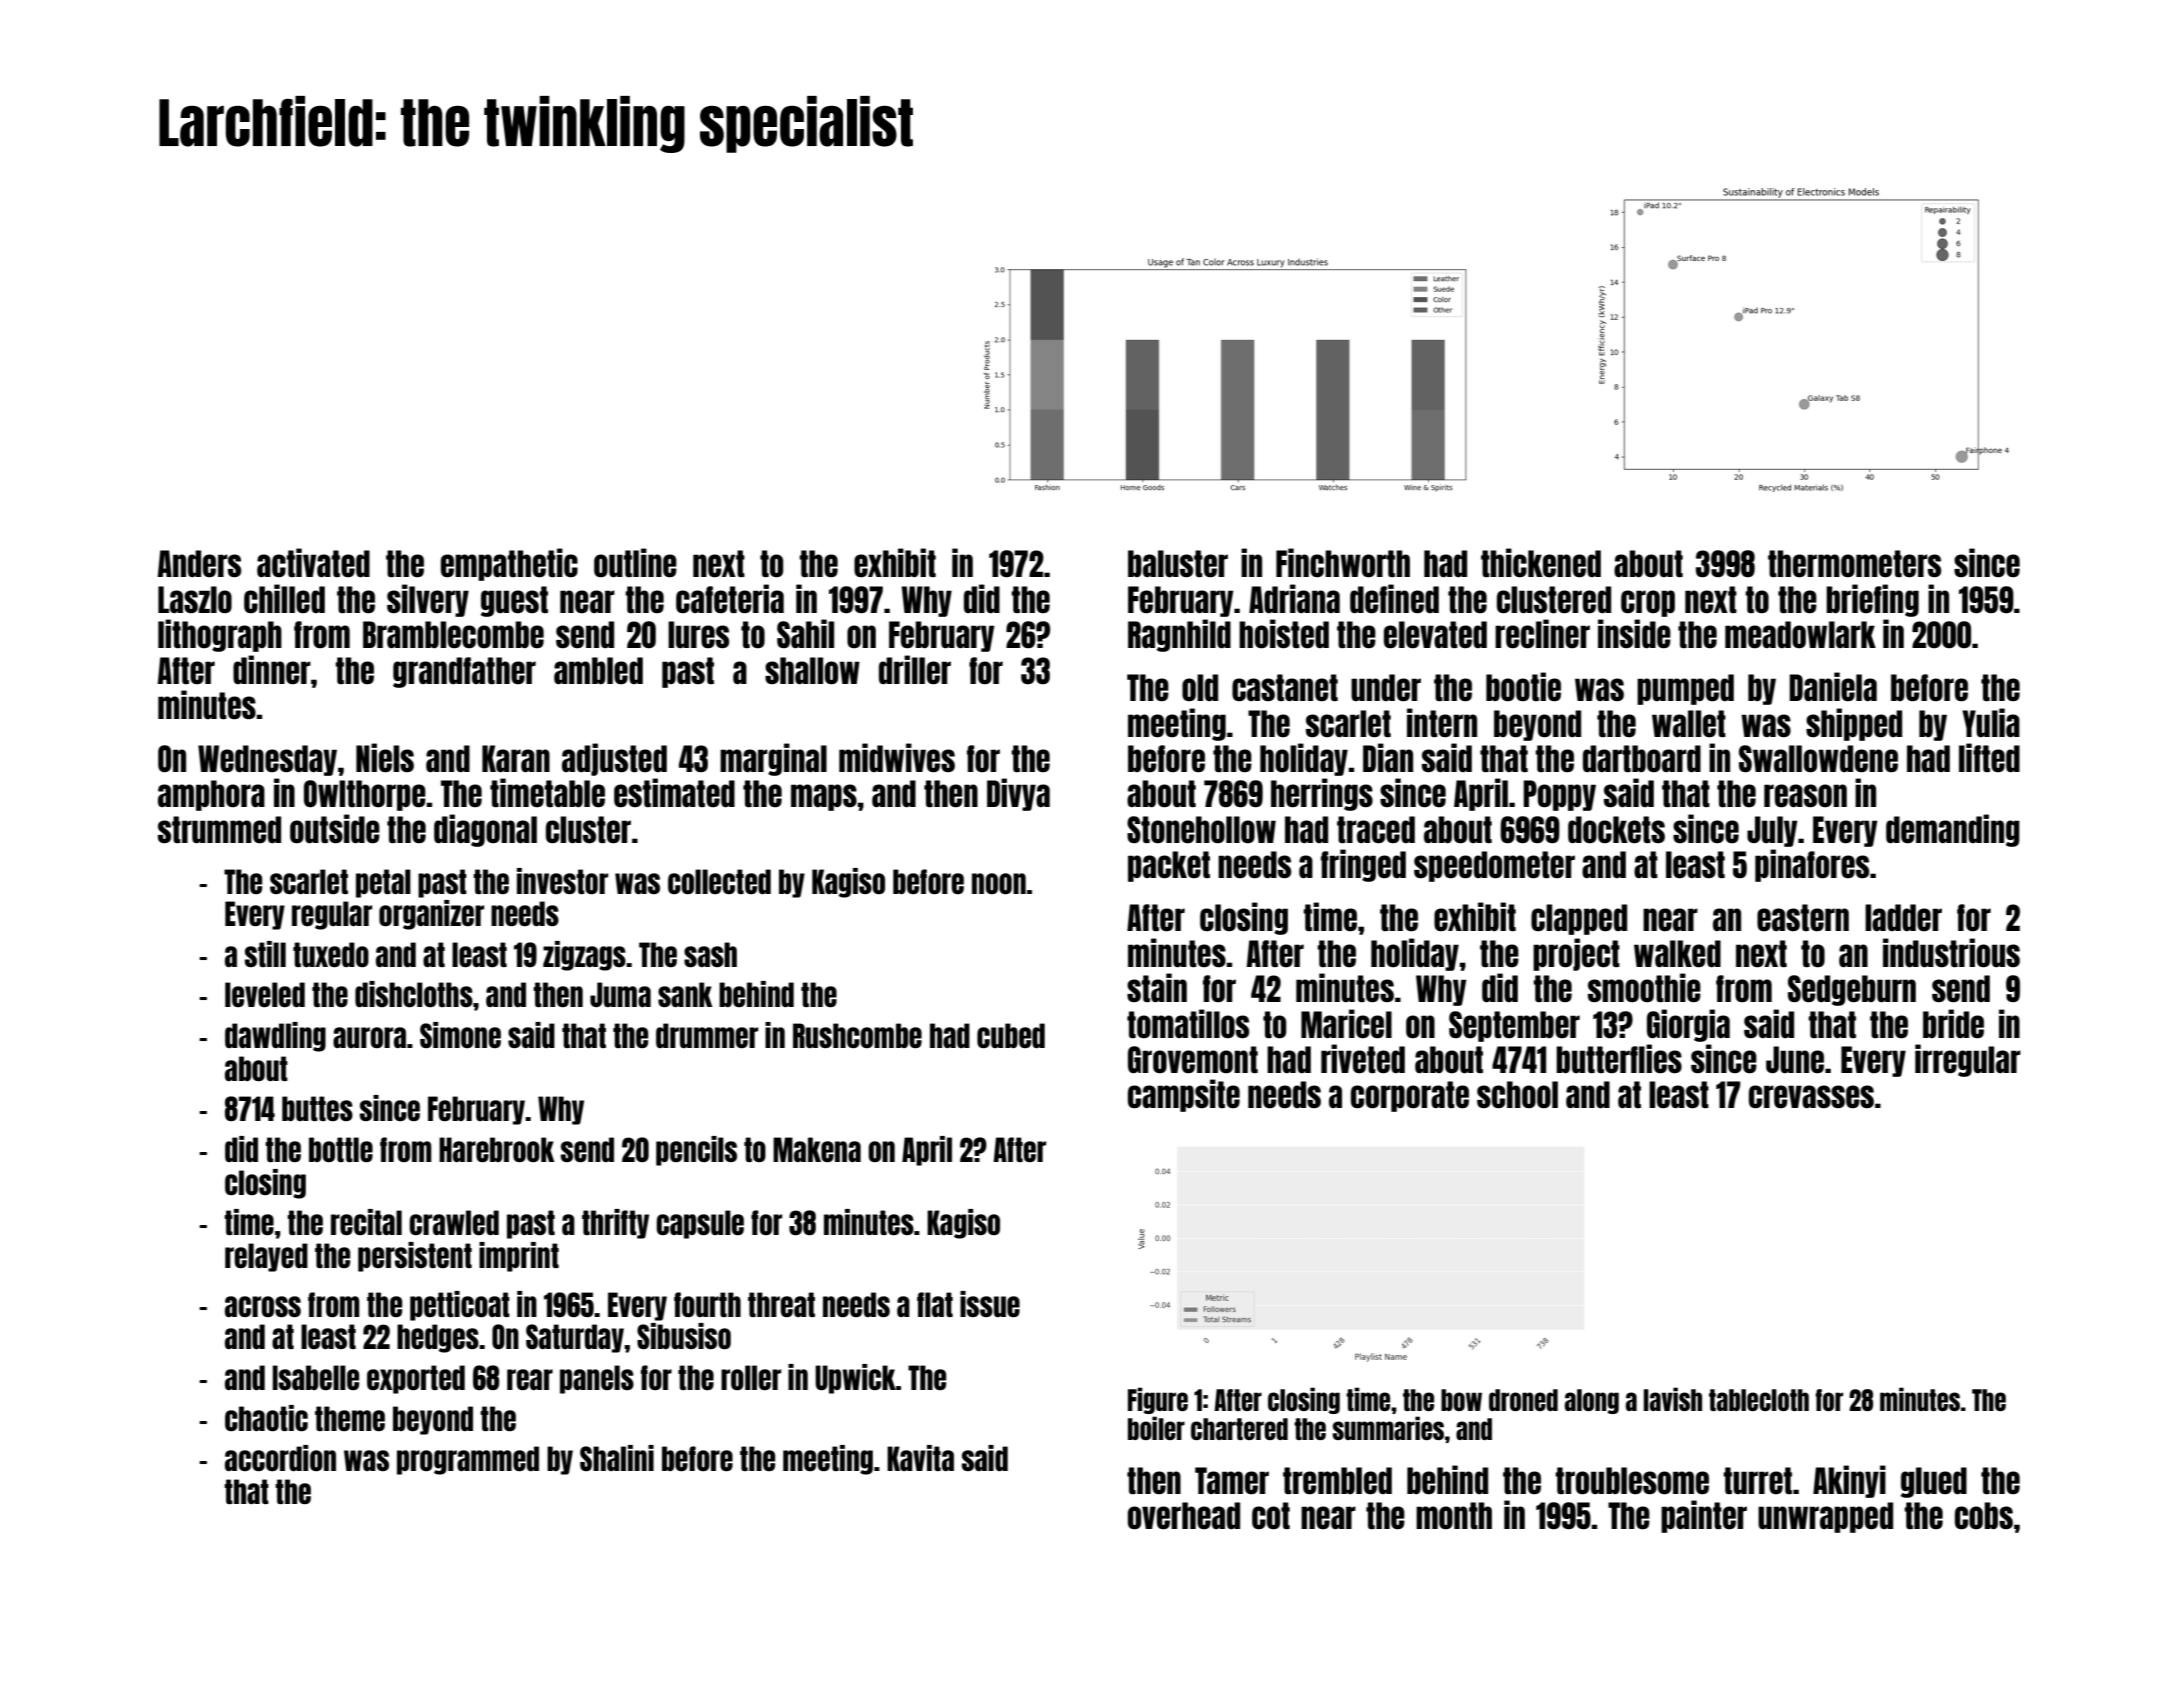 The width and height of the document is (2178, 1683). What do you see at coordinates (1179, 635) in the document?
I see `Ragnhild` at bounding box center [1179, 635].
